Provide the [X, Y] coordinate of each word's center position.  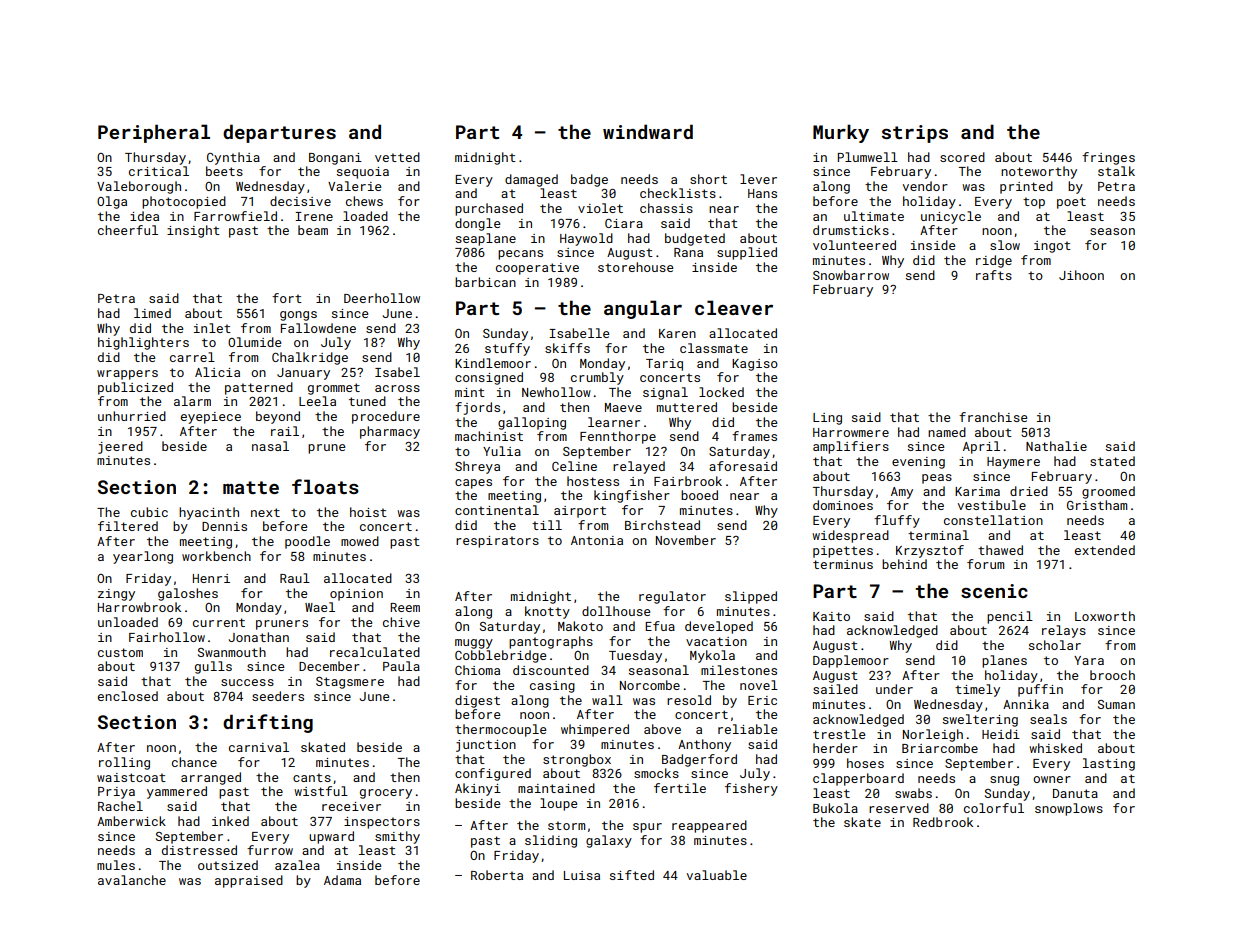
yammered [177, 792]
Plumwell [868, 157]
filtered [128, 526]
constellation [993, 520]
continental [497, 510]
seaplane [486, 239]
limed [152, 313]
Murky [841, 133]
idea [144, 216]
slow [1005, 245]
